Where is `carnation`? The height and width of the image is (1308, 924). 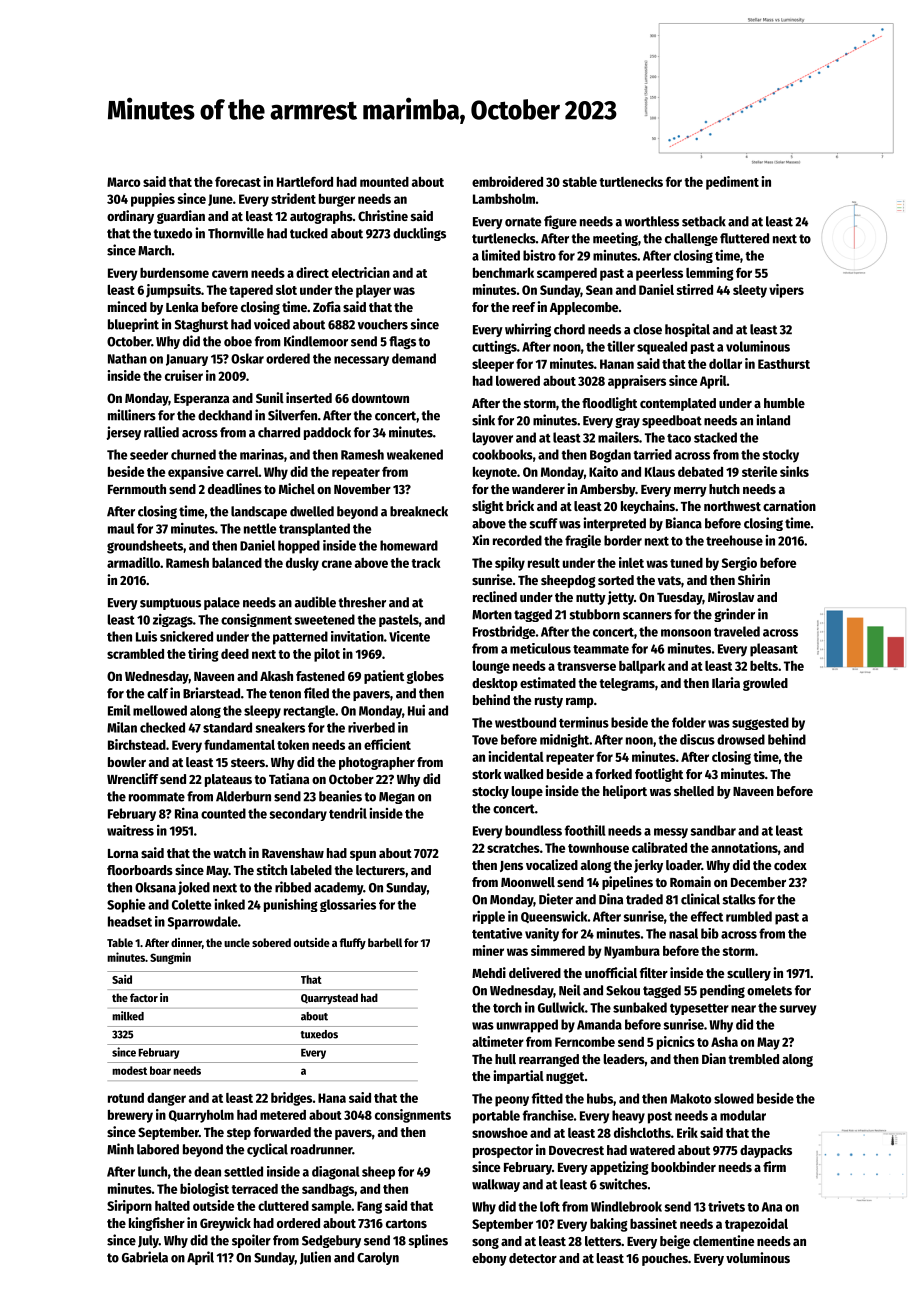 carnation is located at coordinates (789, 505).
